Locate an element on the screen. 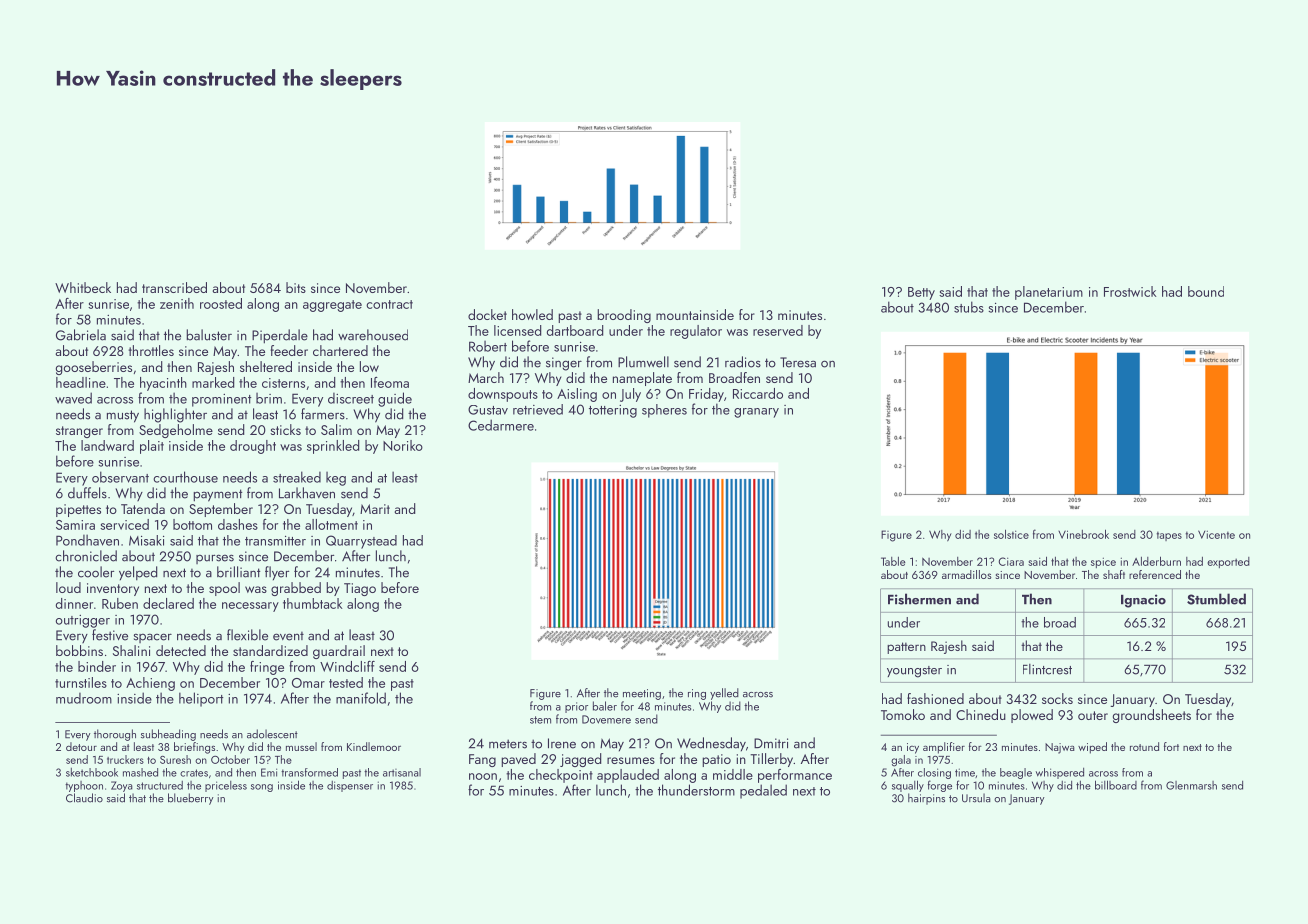 This screenshot has width=1308, height=924. song is located at coordinates (262, 788).
